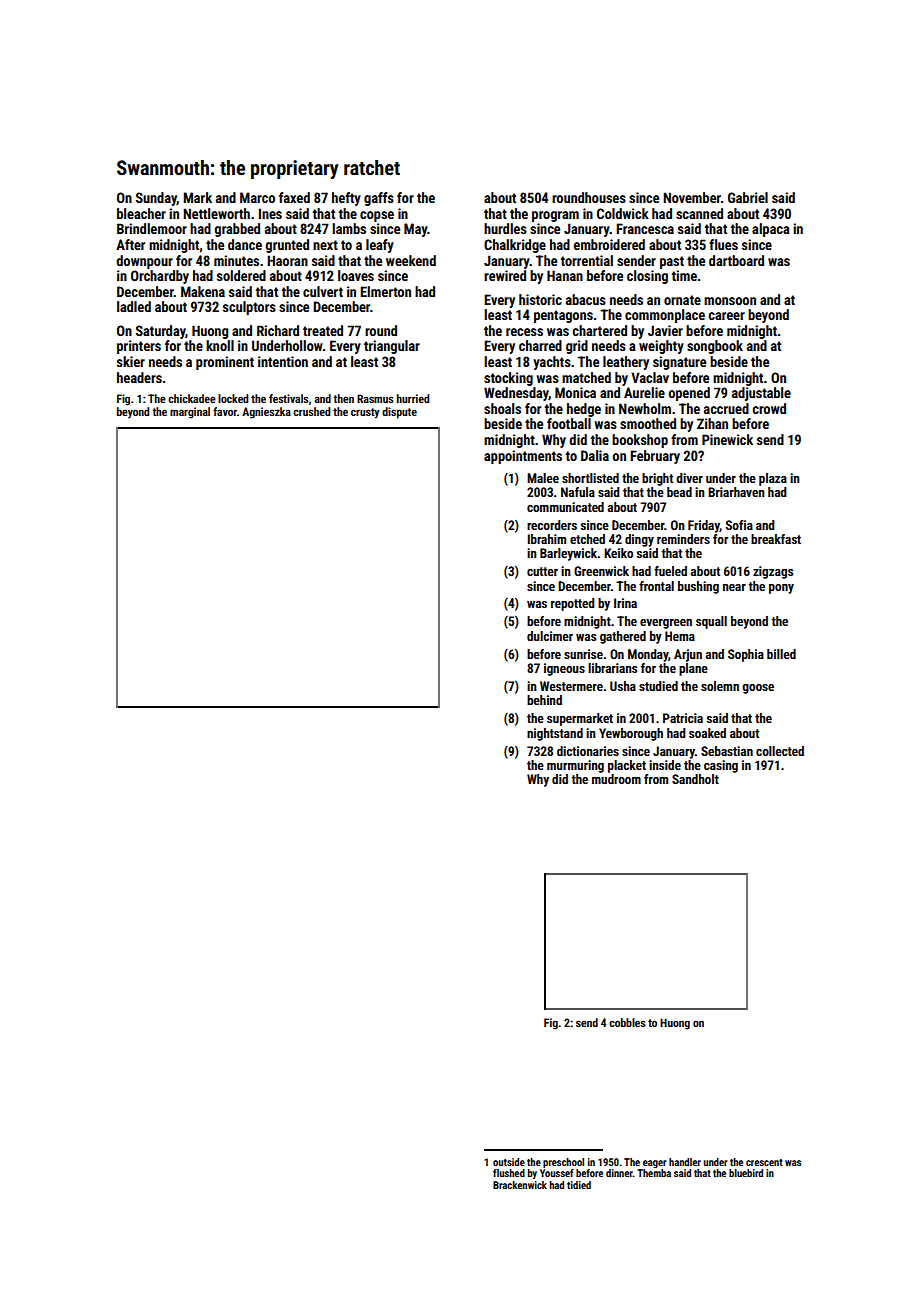 This document has width=924, height=1311. What do you see at coordinates (385, 291) in the document?
I see `Elmerton` at bounding box center [385, 291].
